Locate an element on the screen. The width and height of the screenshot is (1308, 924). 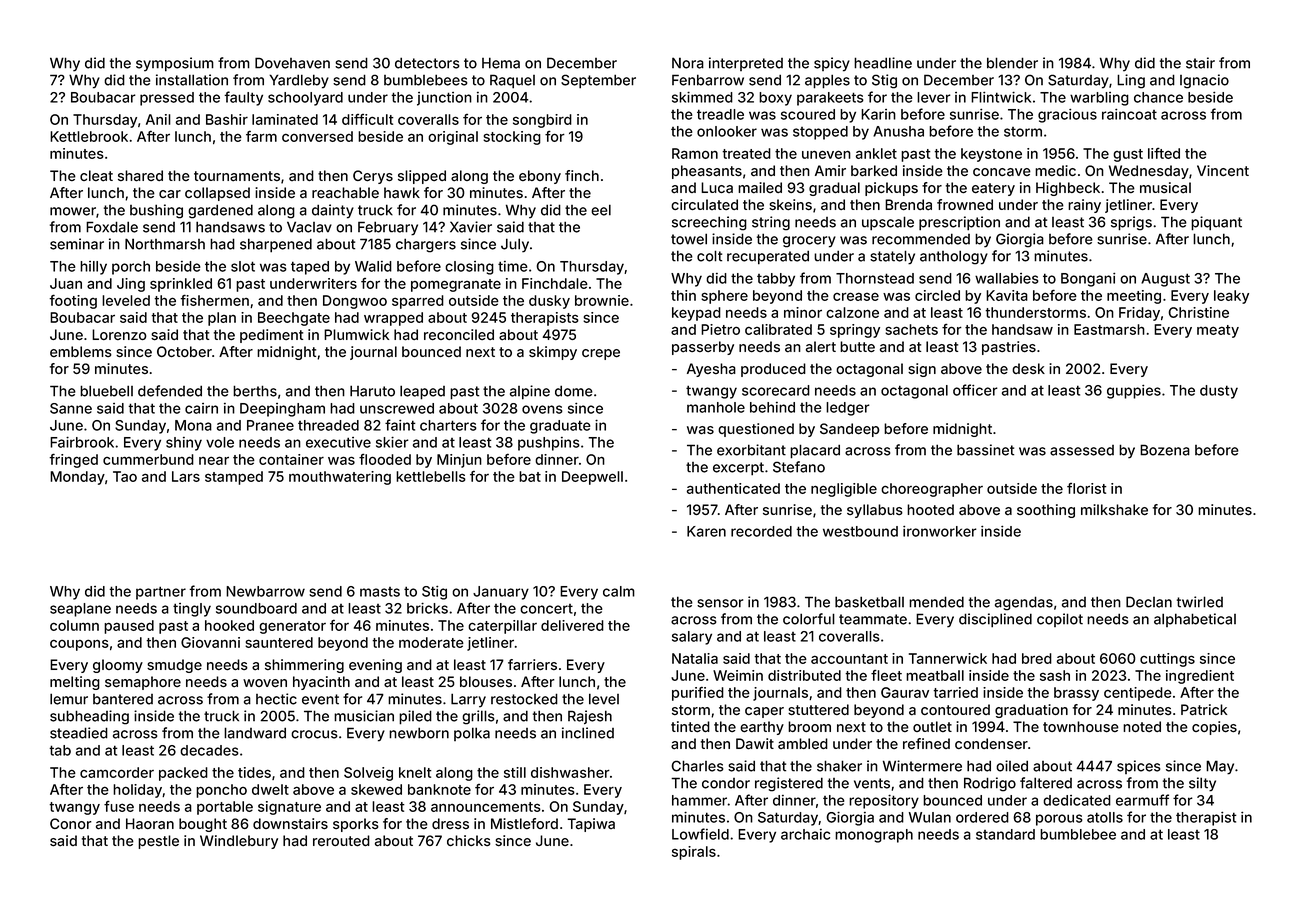
atolls is located at coordinates (1105, 817).
